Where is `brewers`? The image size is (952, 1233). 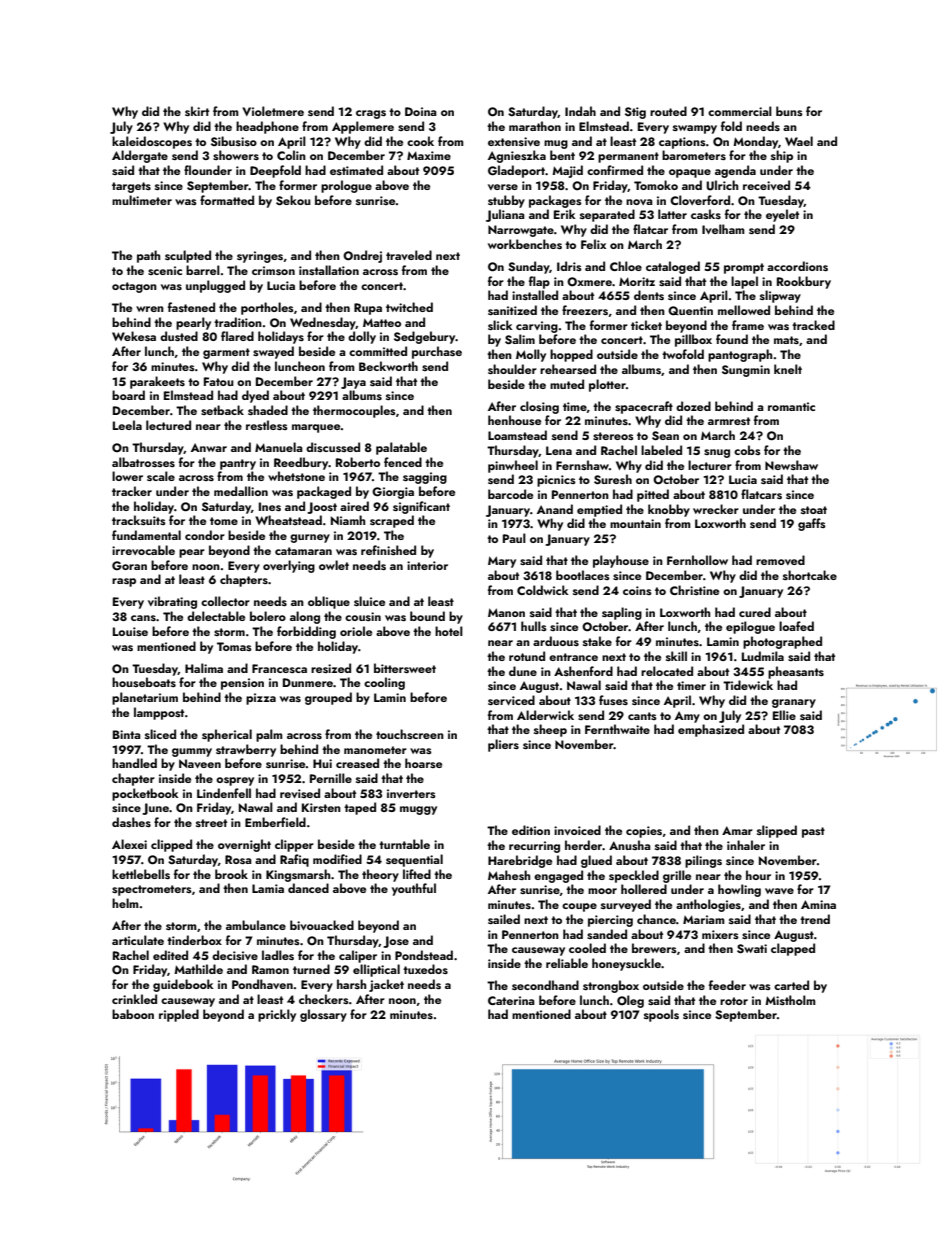
brewers is located at coordinates (654, 948).
